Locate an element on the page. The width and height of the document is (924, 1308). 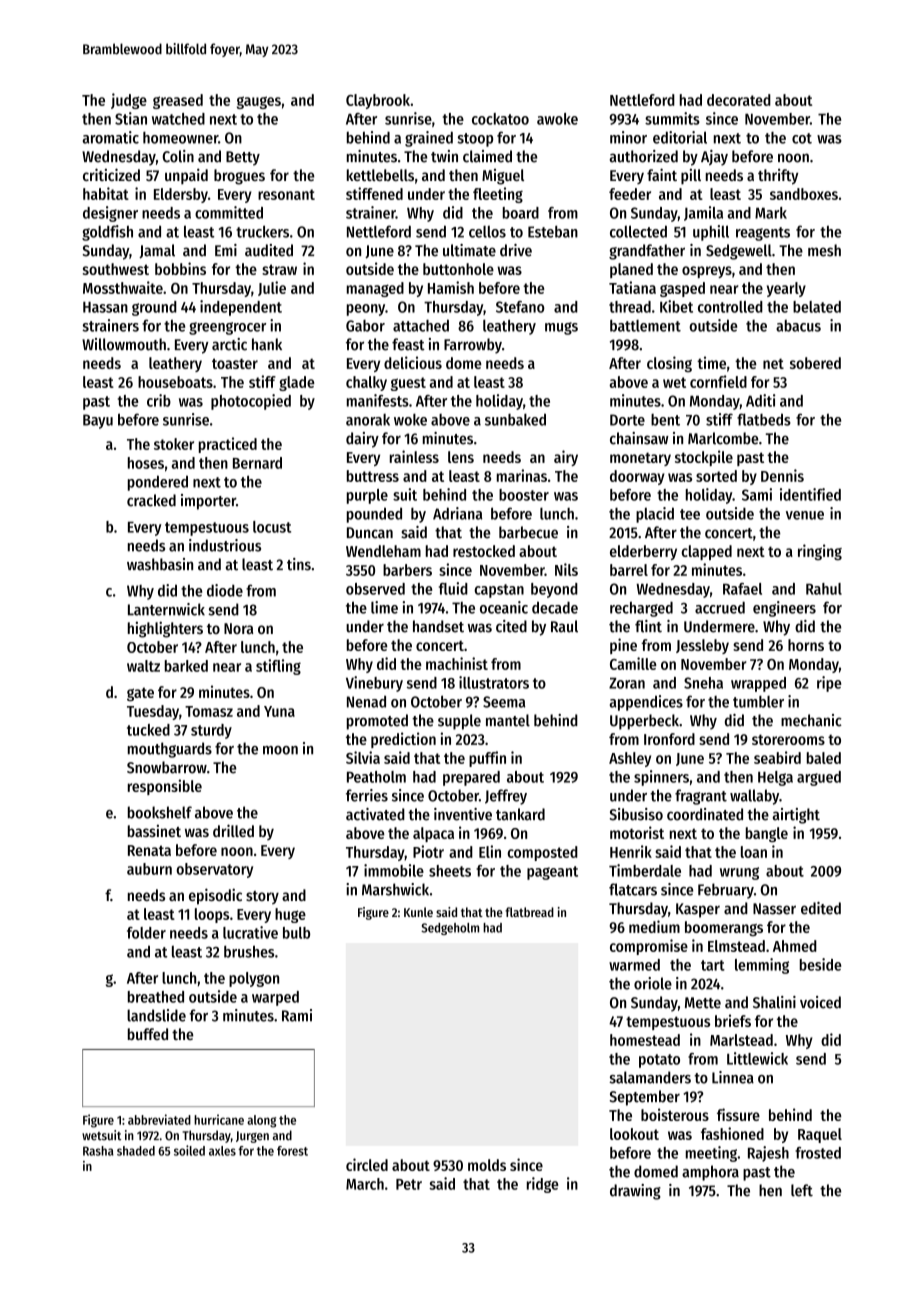
sheets is located at coordinates (450, 871).
